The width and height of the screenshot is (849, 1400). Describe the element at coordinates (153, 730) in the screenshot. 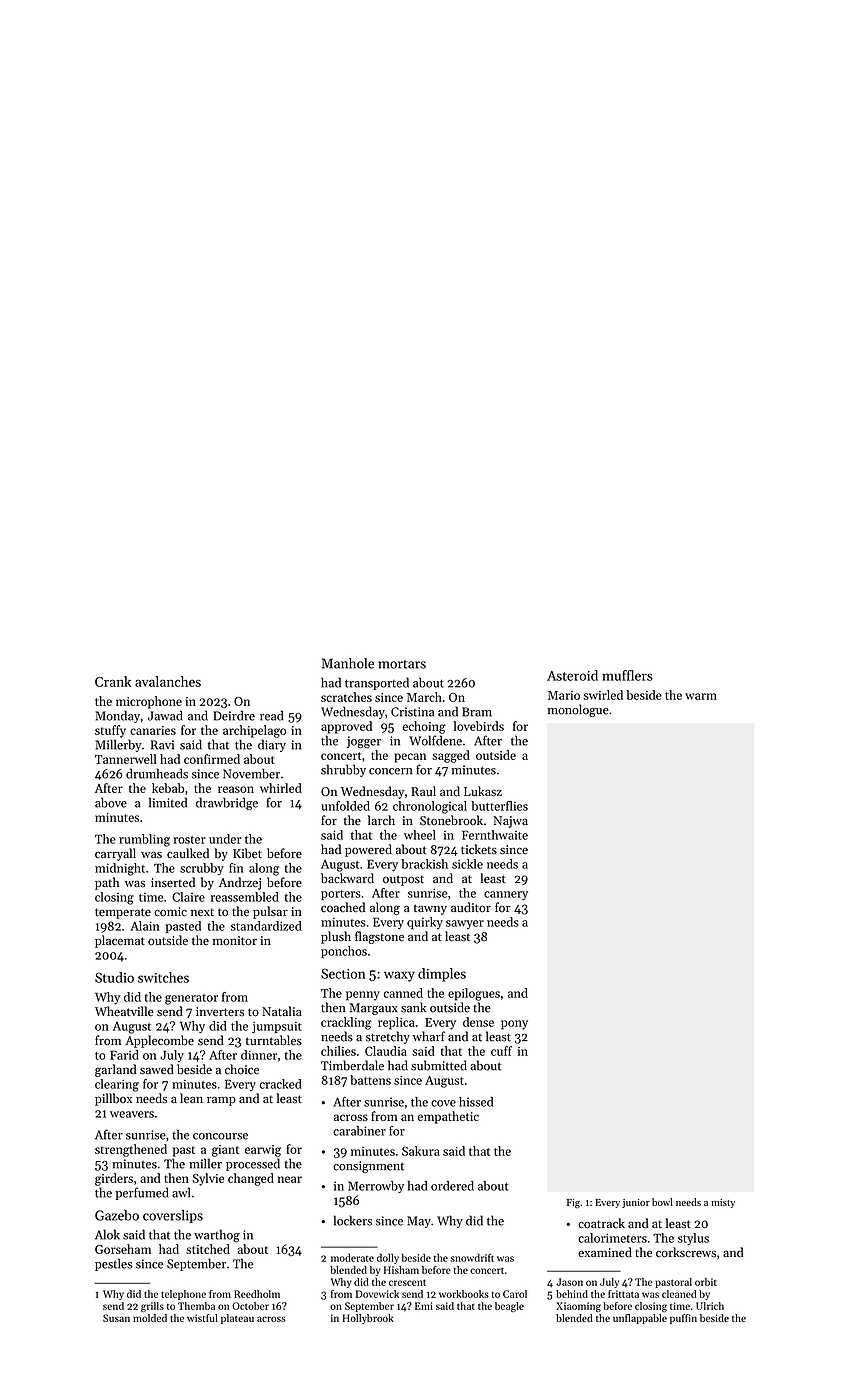

I see `canaries` at that location.
